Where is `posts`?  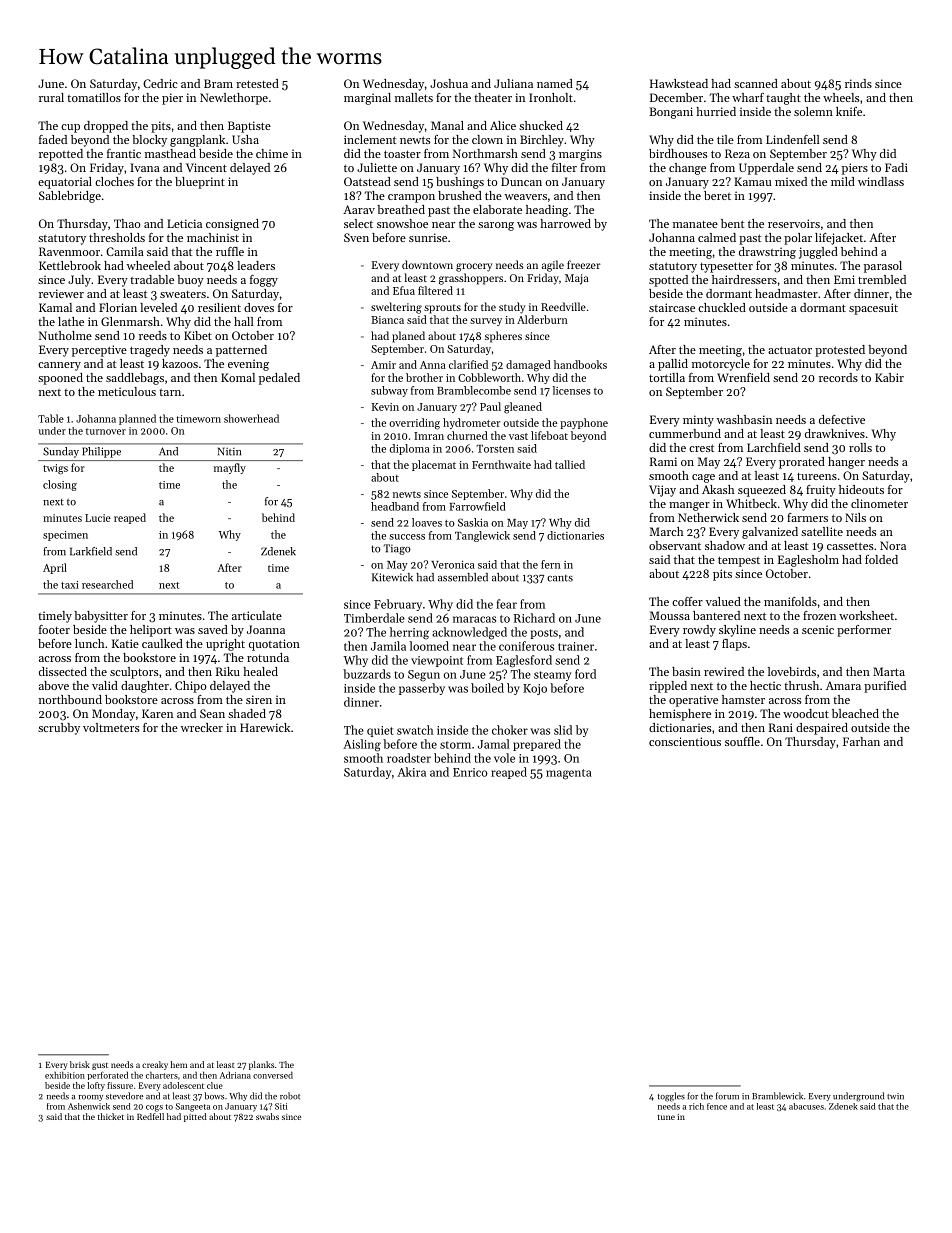 posts is located at coordinates (544, 634).
